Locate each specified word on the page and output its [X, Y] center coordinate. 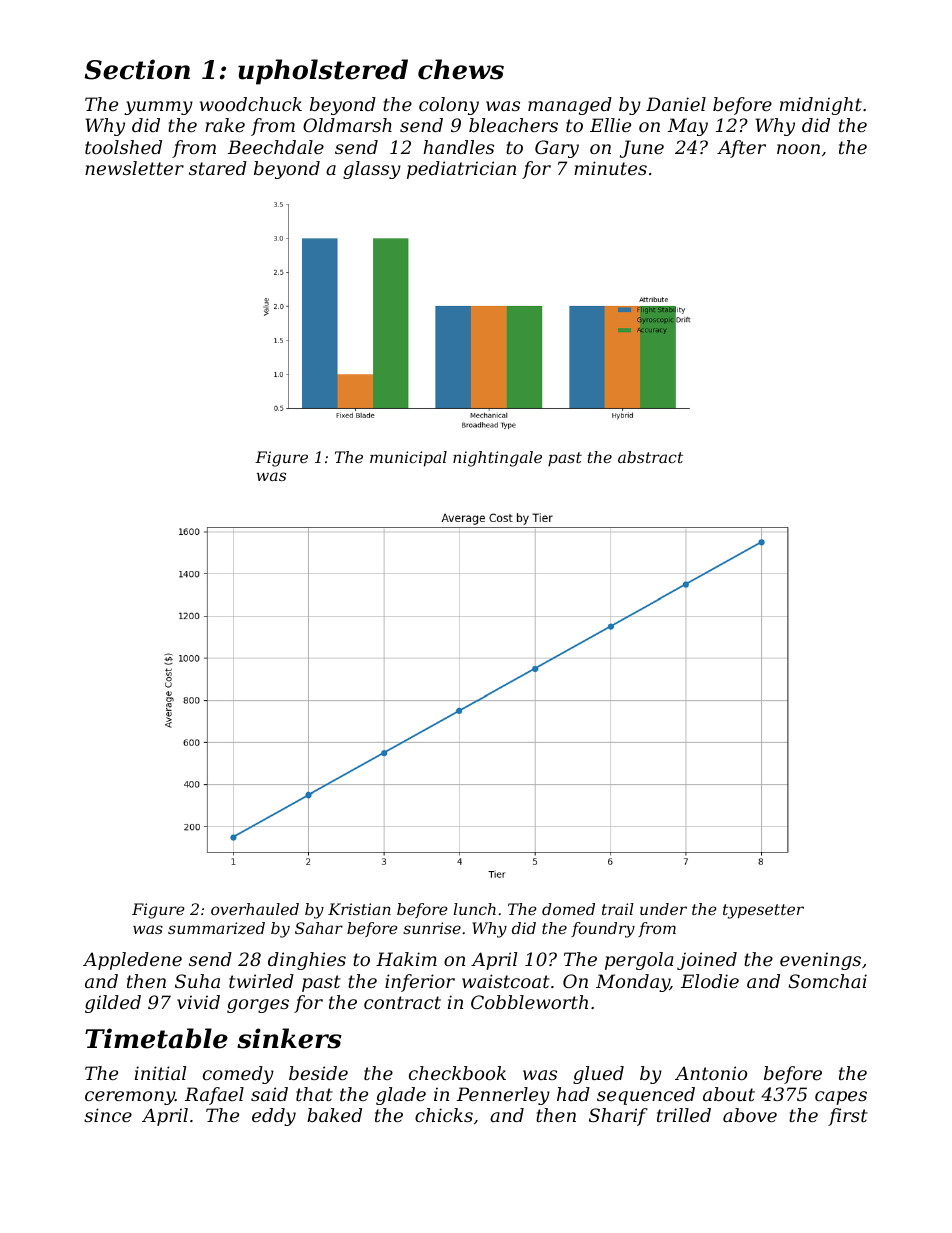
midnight [821, 106]
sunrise [432, 928]
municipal [408, 459]
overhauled [255, 909]
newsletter [134, 168]
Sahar [319, 928]
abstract [650, 457]
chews [461, 69]
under [663, 909]
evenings [820, 961]
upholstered [323, 72]
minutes [610, 168]
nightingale [497, 459]
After [741, 149]
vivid [198, 1002]
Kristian [359, 909]
